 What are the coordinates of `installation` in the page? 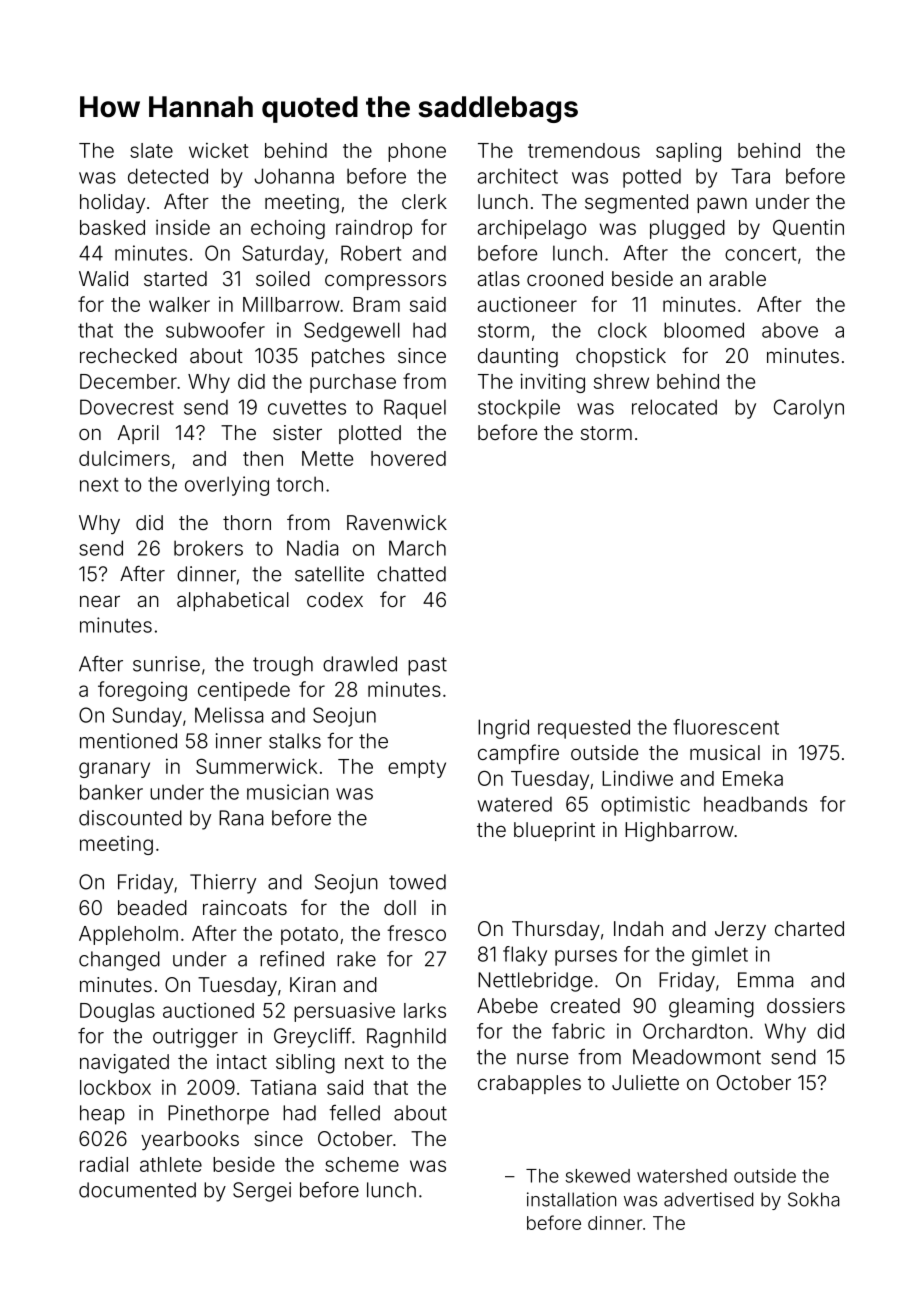 It's located at (571, 1199).
